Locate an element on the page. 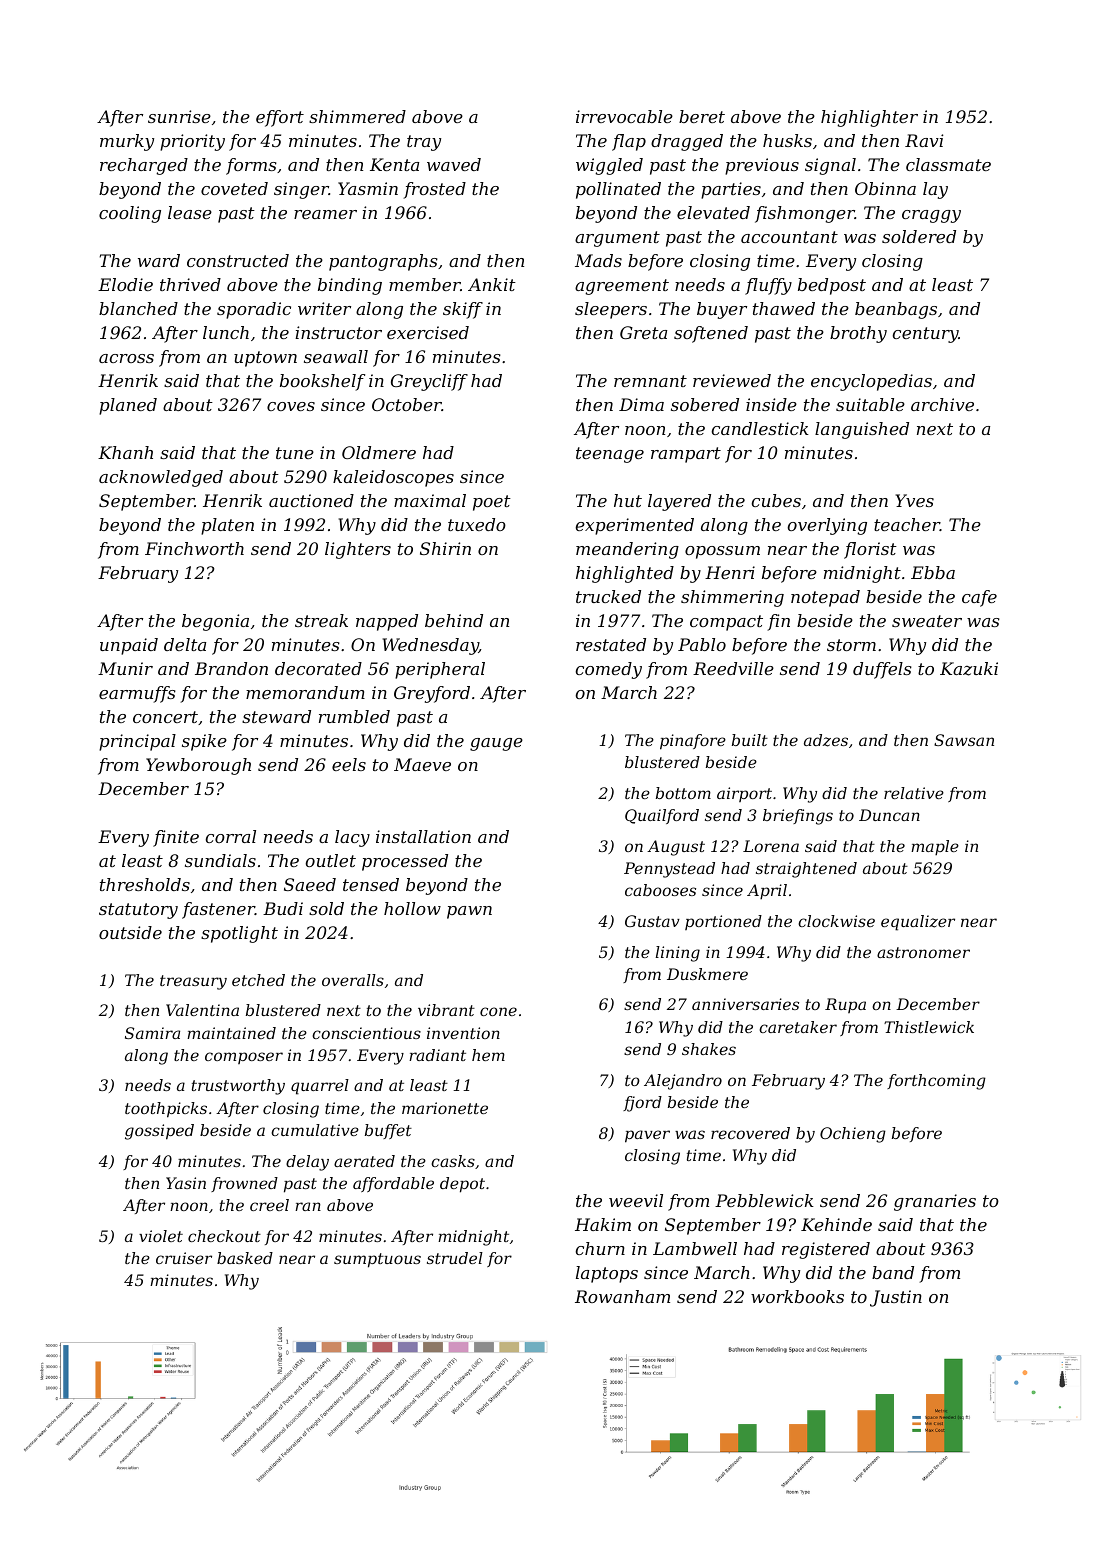  storm is located at coordinates (851, 645).
